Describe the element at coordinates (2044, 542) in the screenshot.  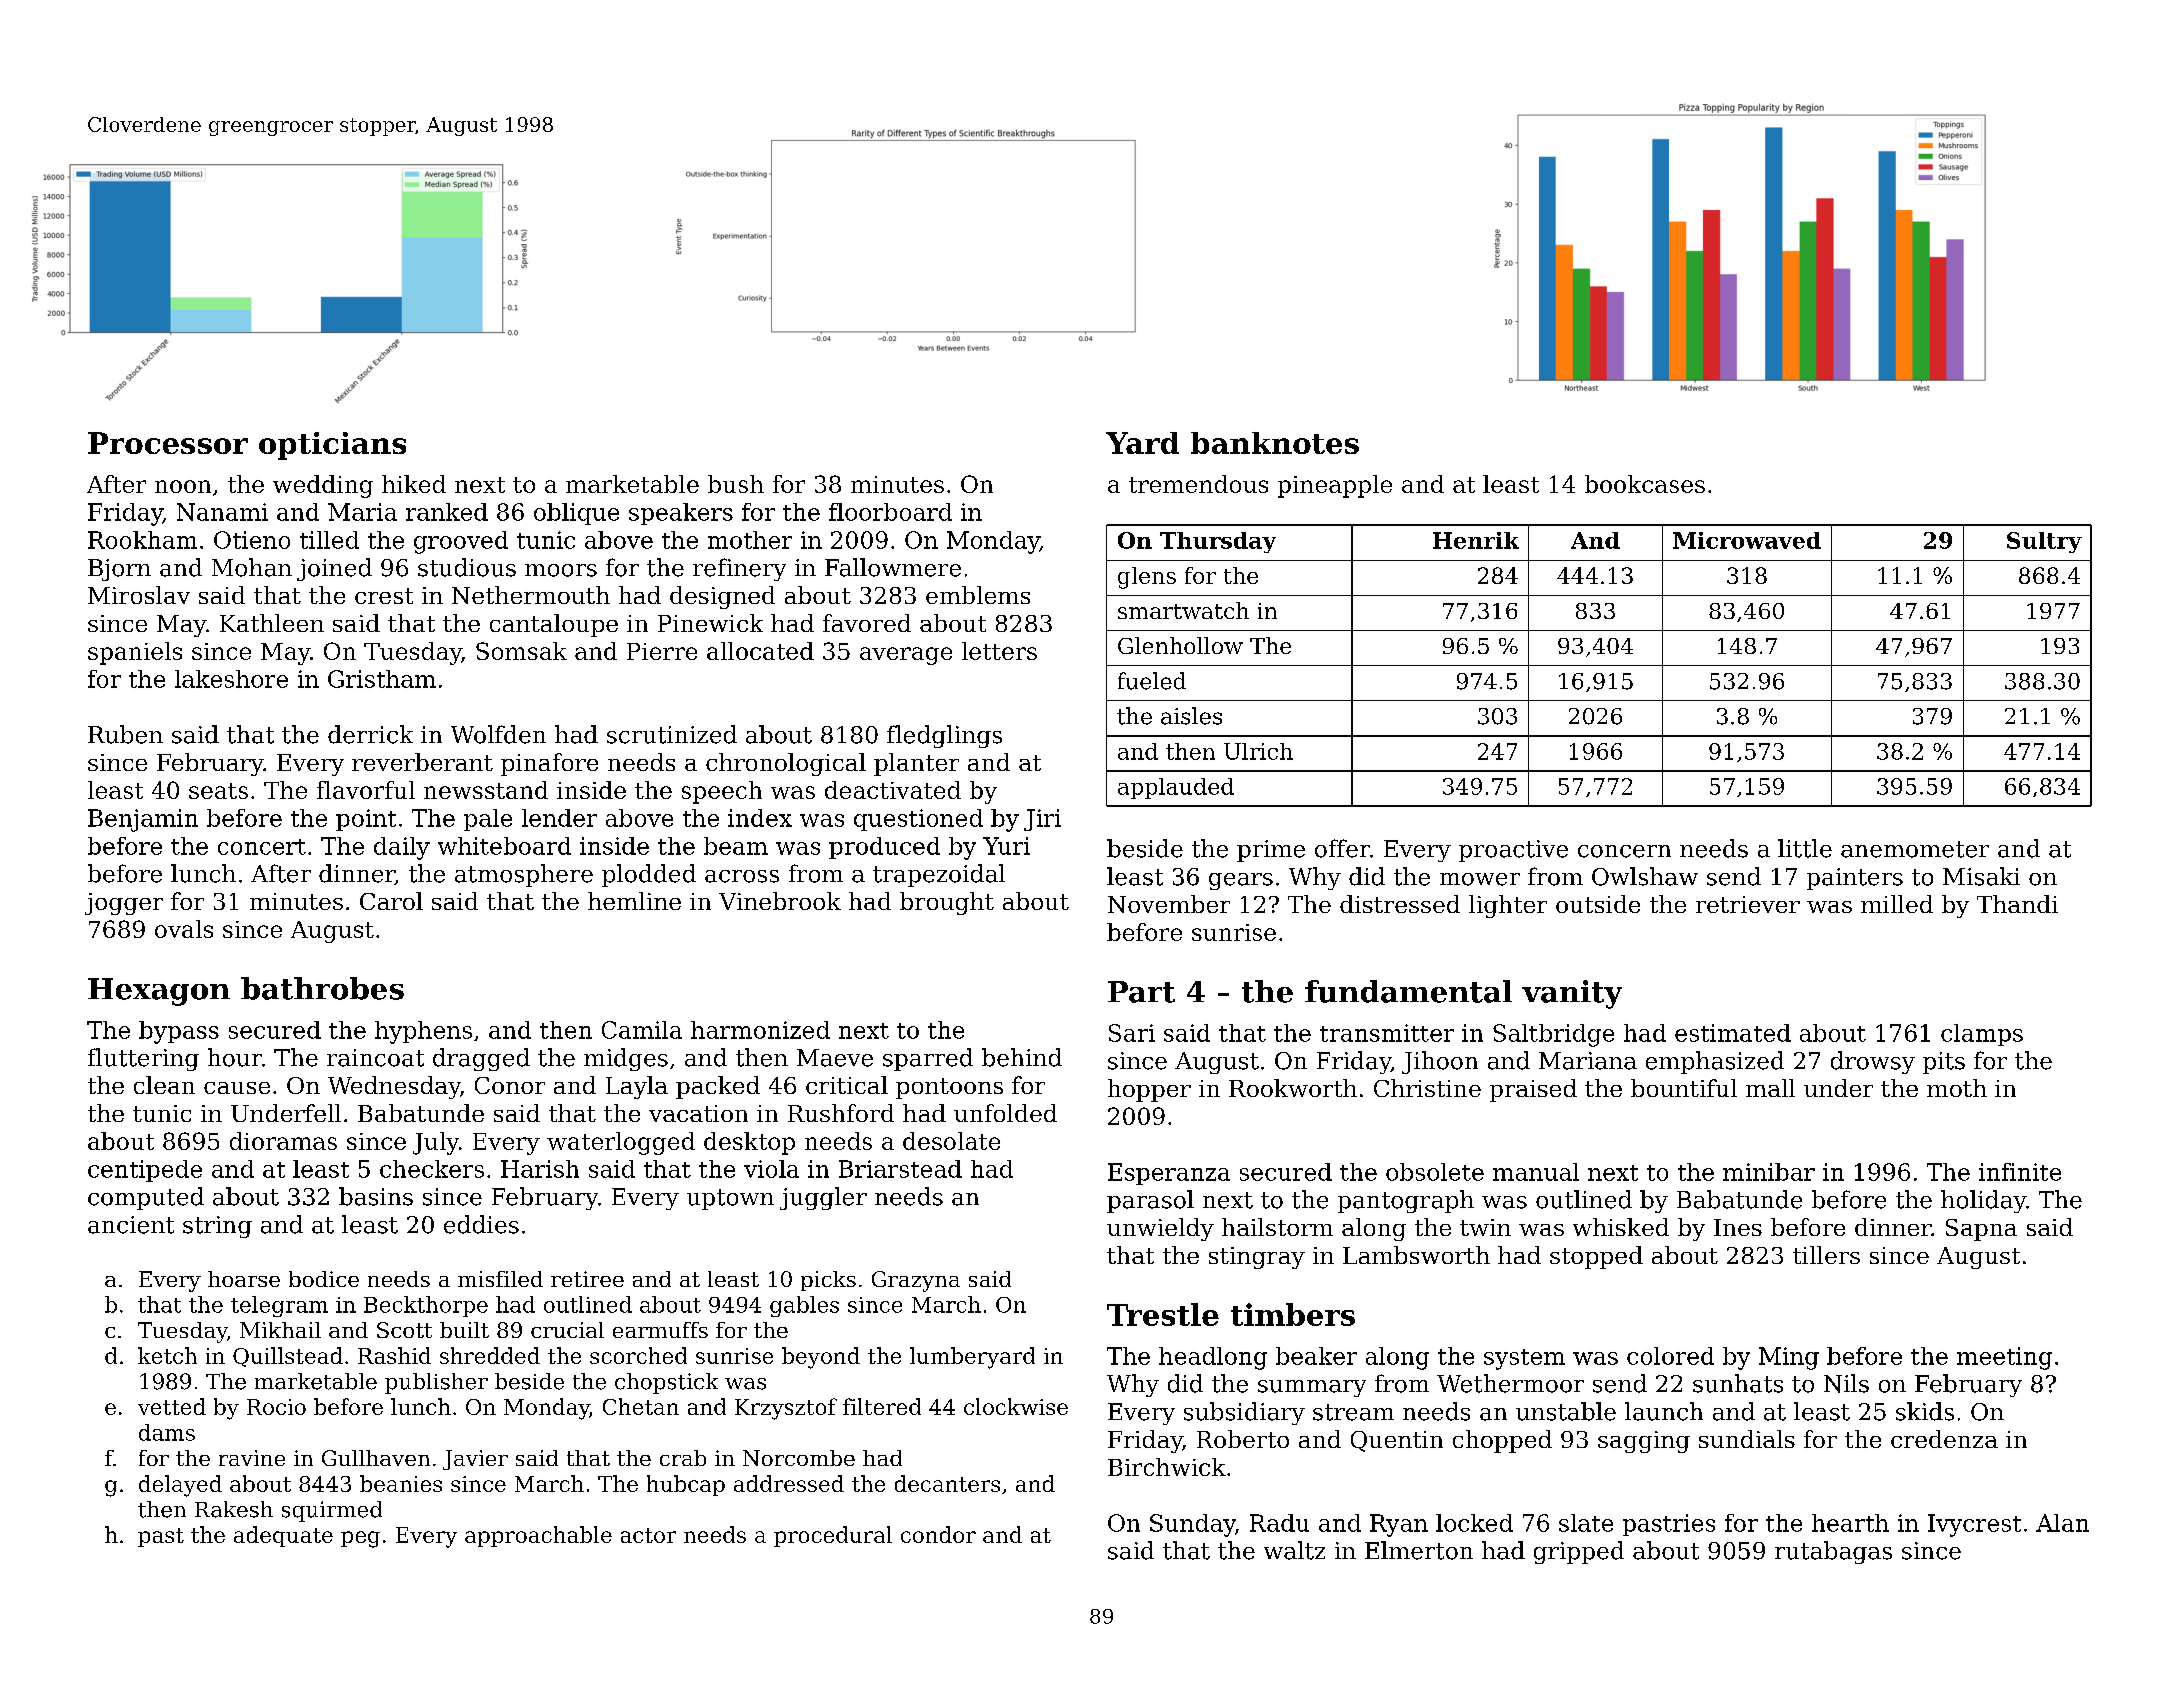
I see `Sultry` at that location.
